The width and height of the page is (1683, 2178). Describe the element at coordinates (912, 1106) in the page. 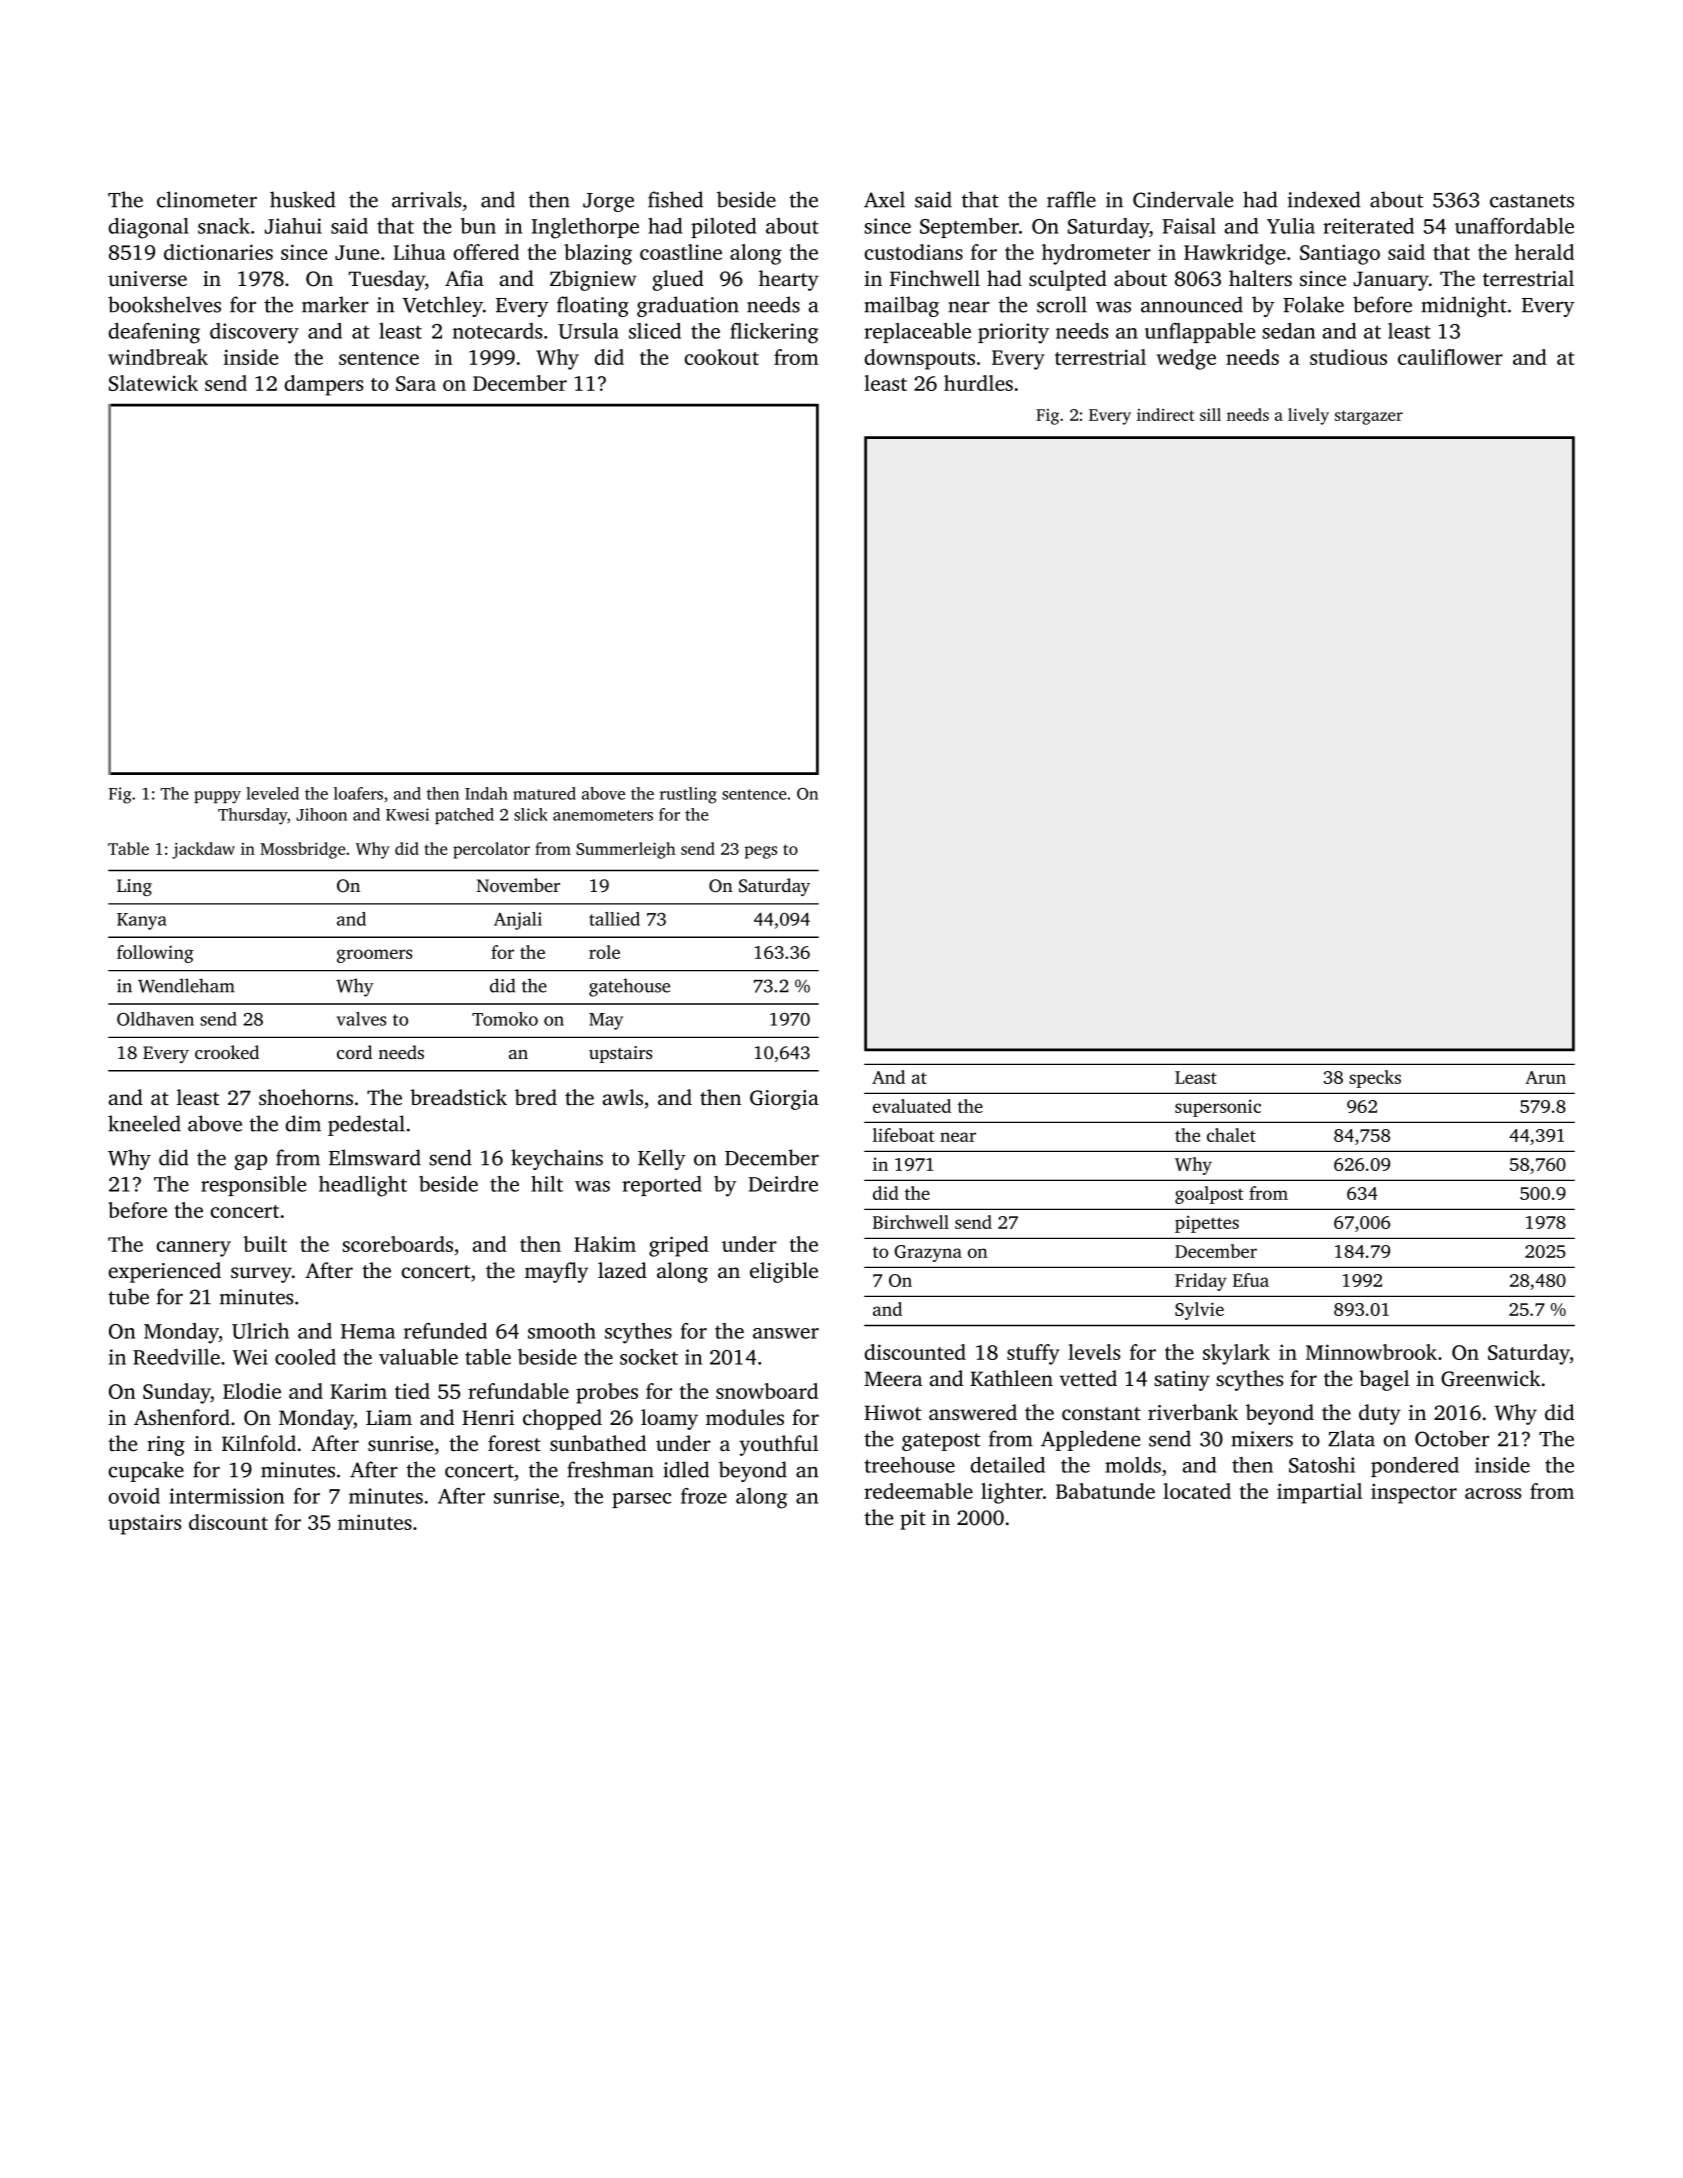

I see `evaluated` at that location.
